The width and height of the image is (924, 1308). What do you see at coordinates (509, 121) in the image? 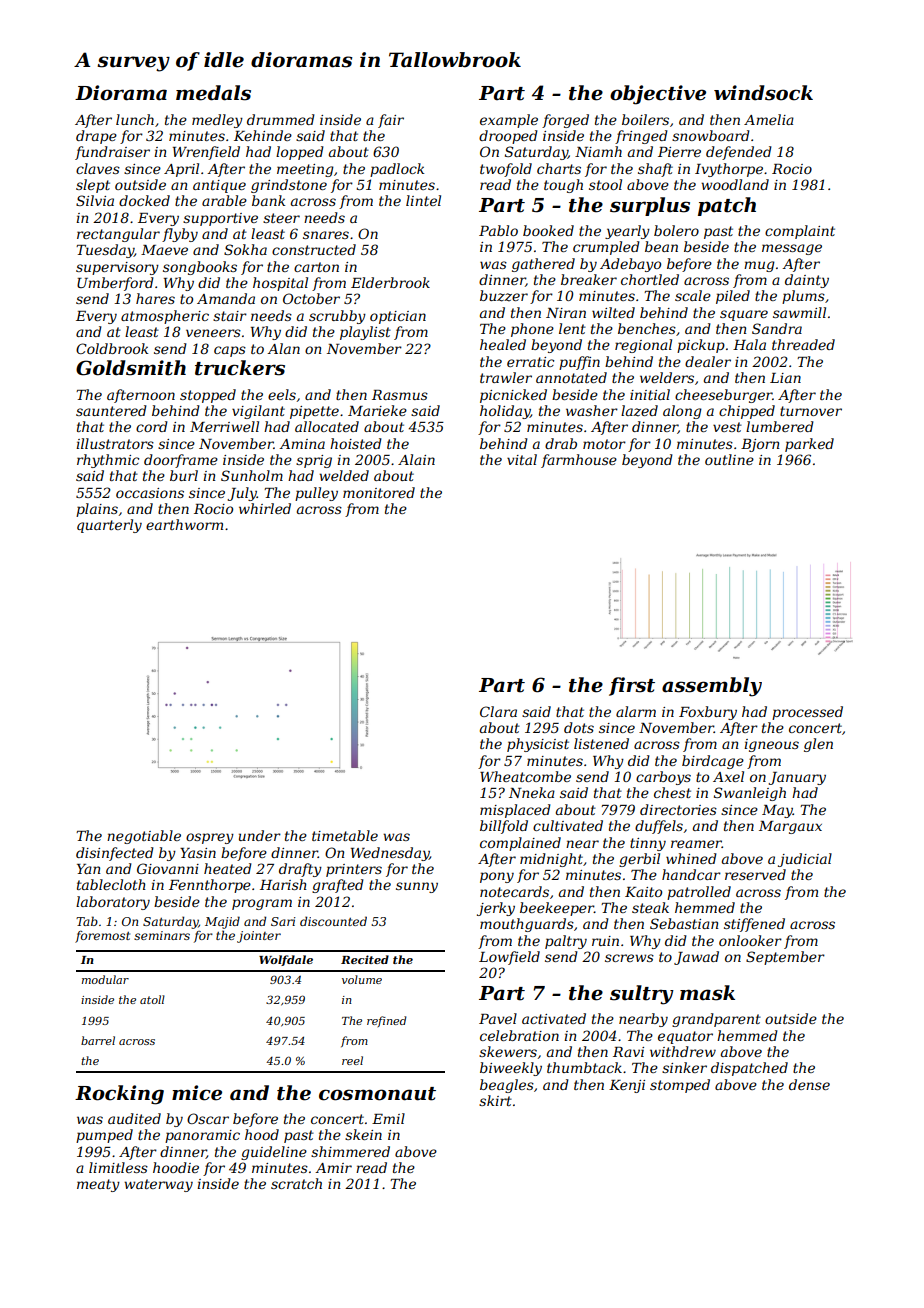
I see `example` at bounding box center [509, 121].
